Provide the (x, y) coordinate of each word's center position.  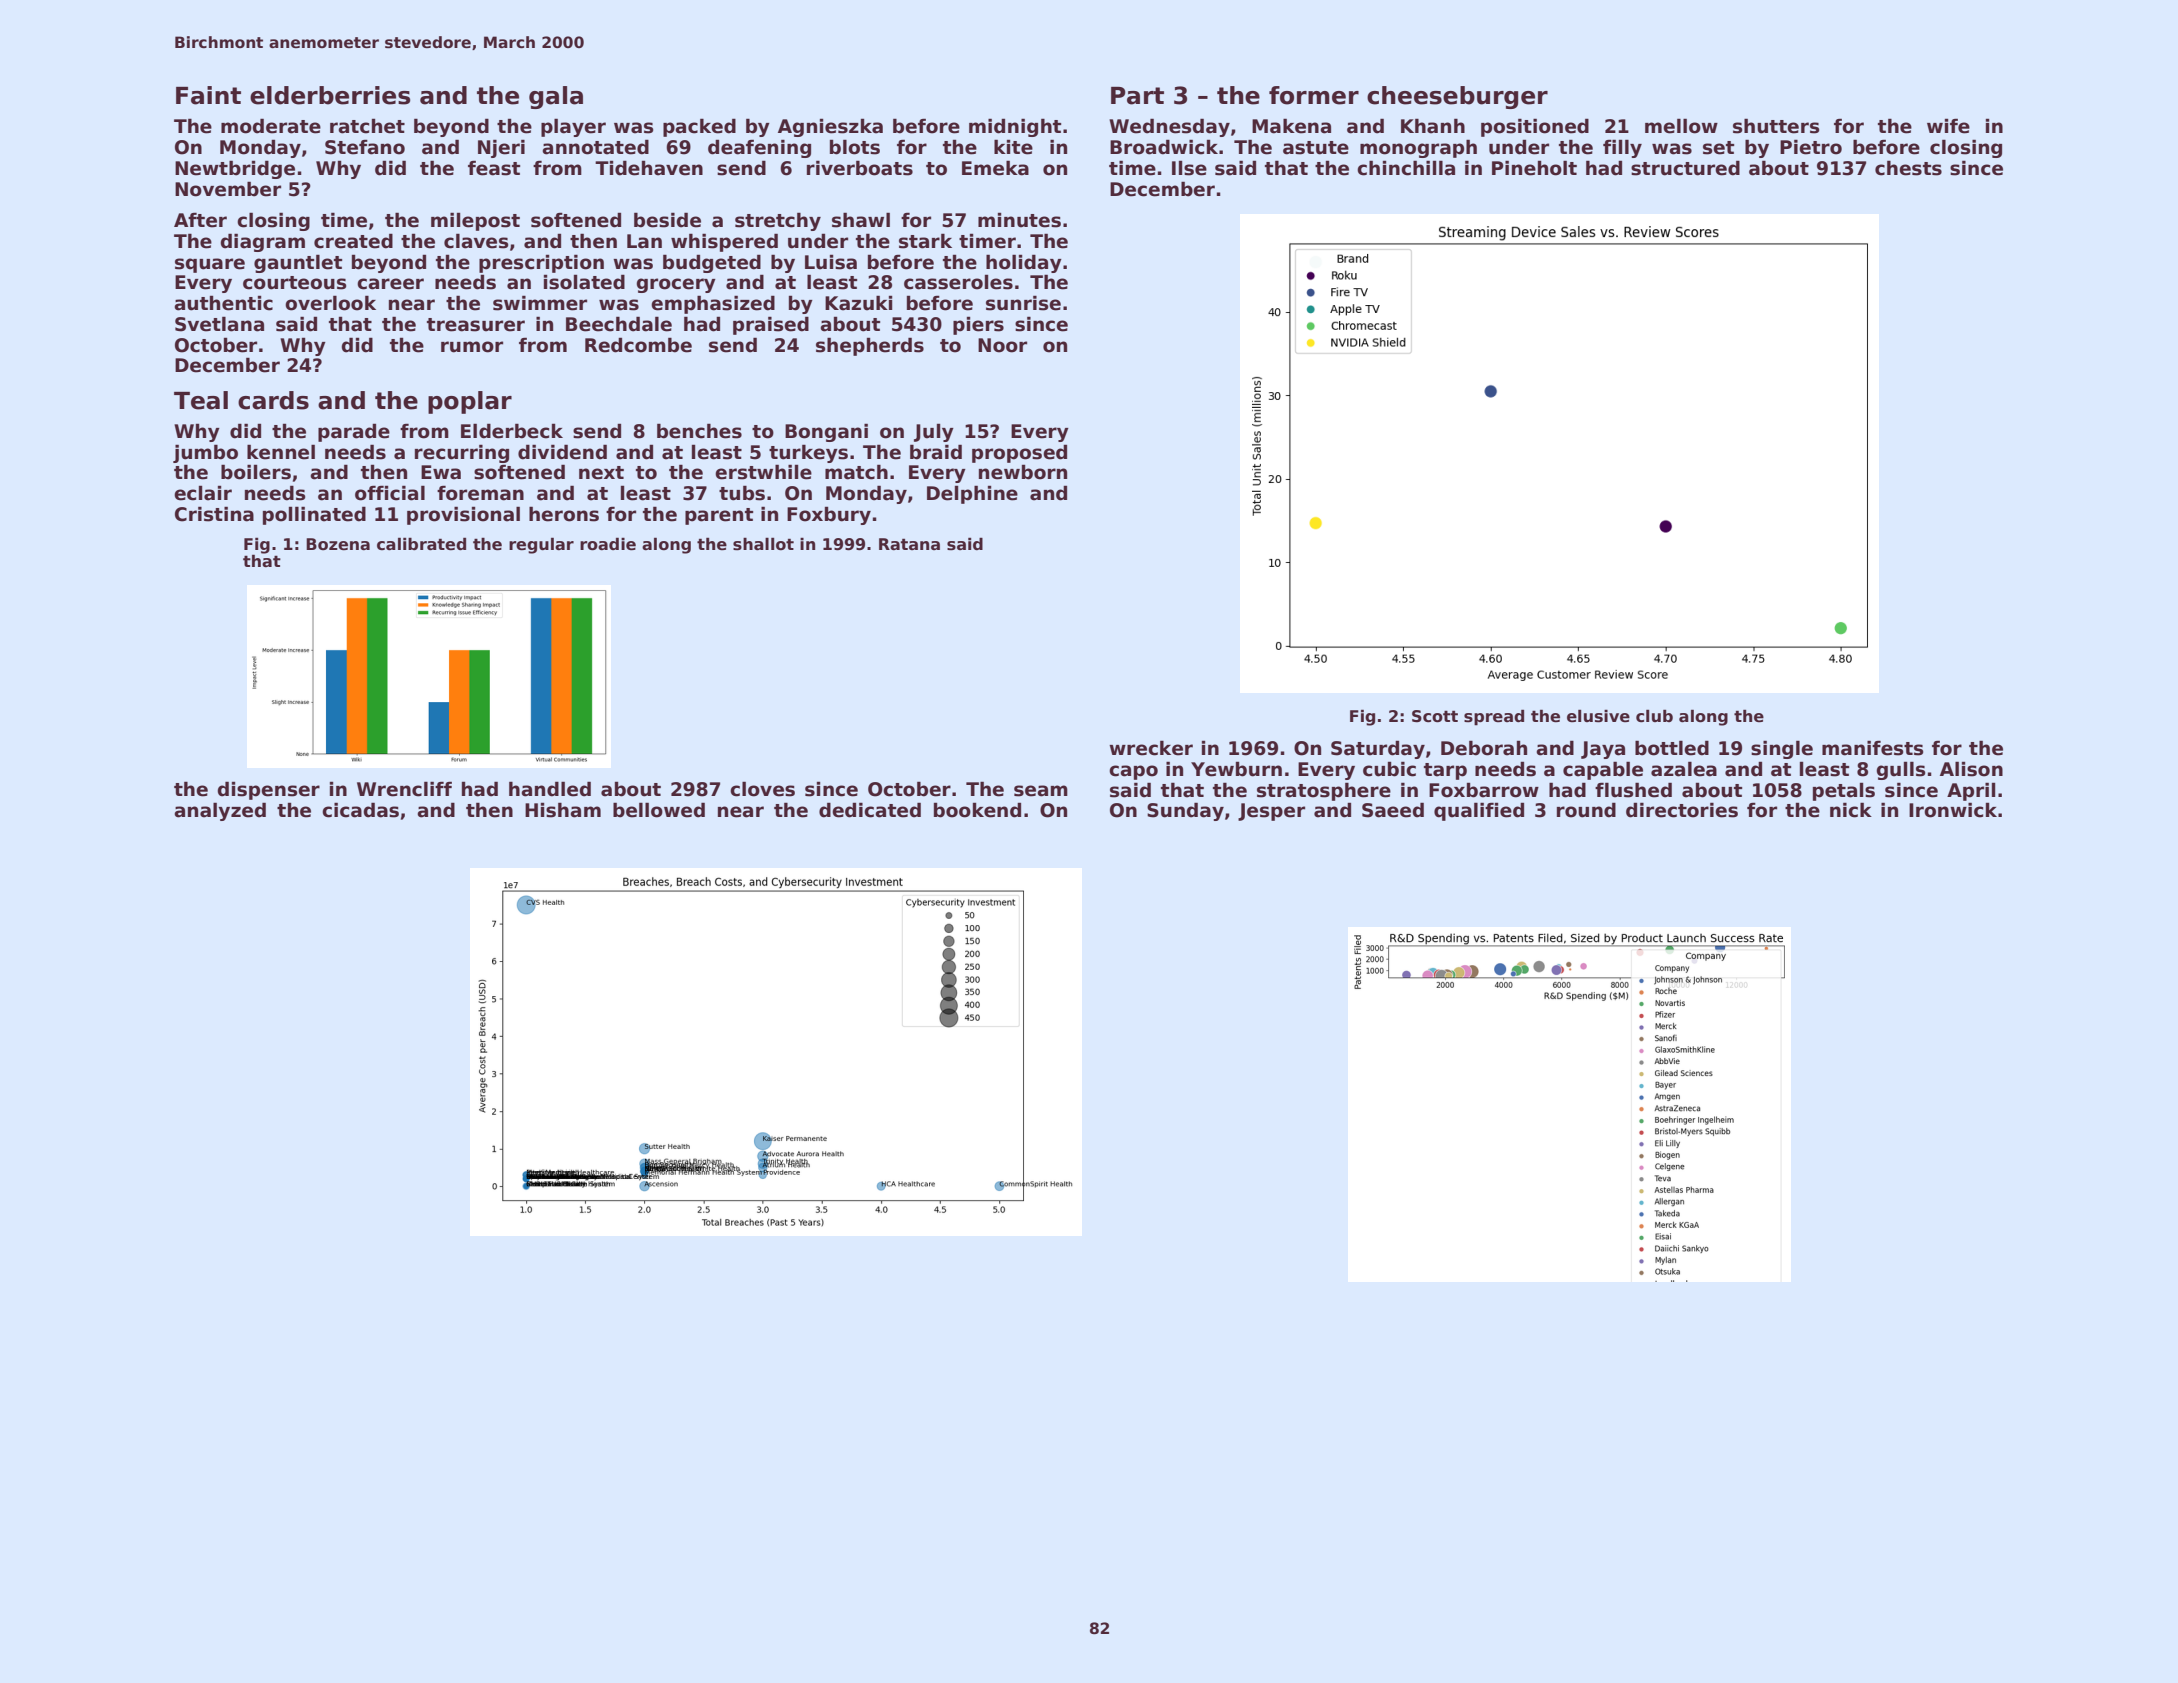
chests (1908, 168)
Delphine (972, 494)
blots (855, 147)
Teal (201, 400)
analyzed (220, 811)
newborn (1023, 472)
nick (1851, 810)
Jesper (1271, 812)
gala (556, 97)
